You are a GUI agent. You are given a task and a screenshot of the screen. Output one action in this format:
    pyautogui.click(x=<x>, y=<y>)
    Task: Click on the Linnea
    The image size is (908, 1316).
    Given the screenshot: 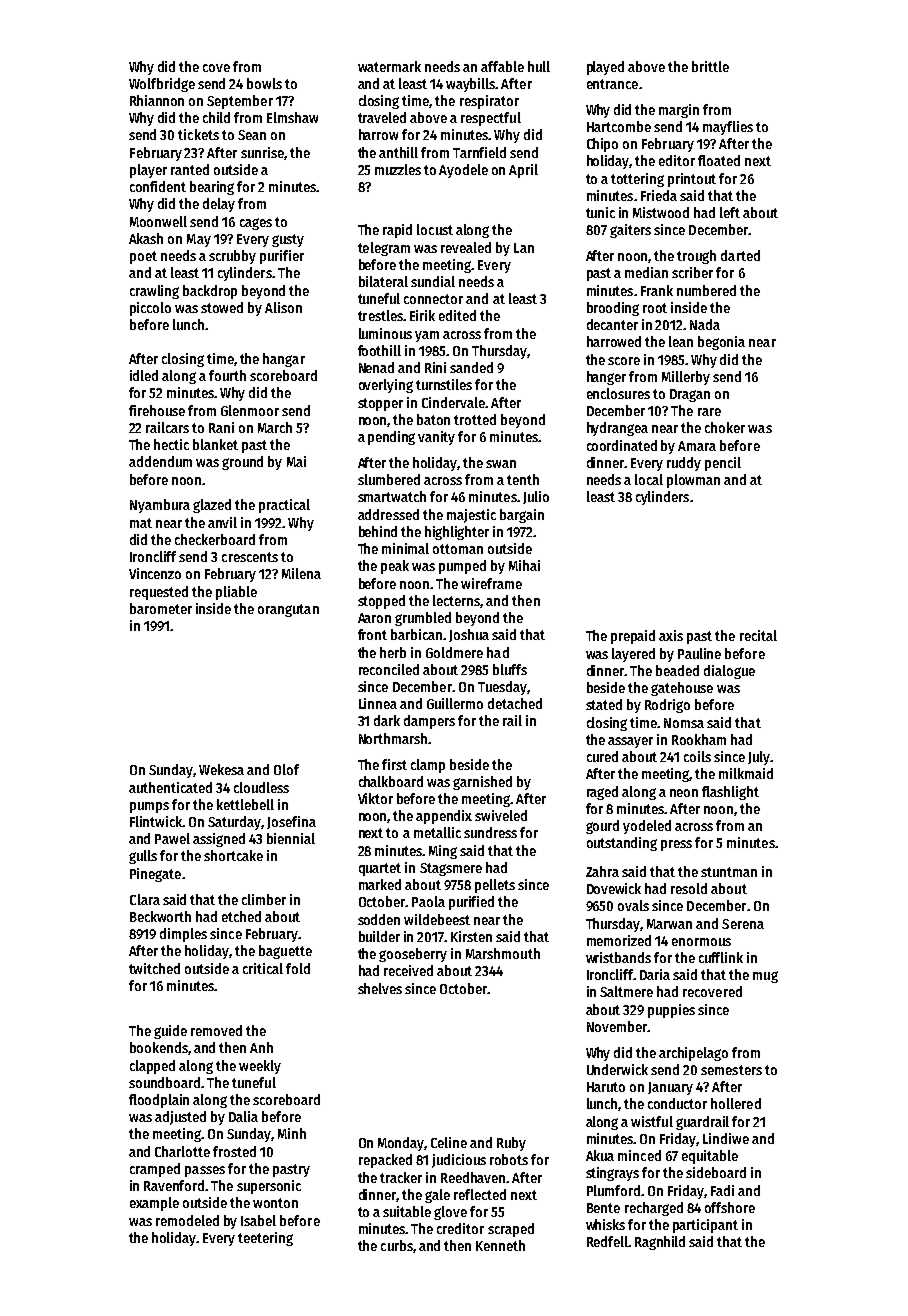 What is the action you would take?
    pyautogui.click(x=378, y=703)
